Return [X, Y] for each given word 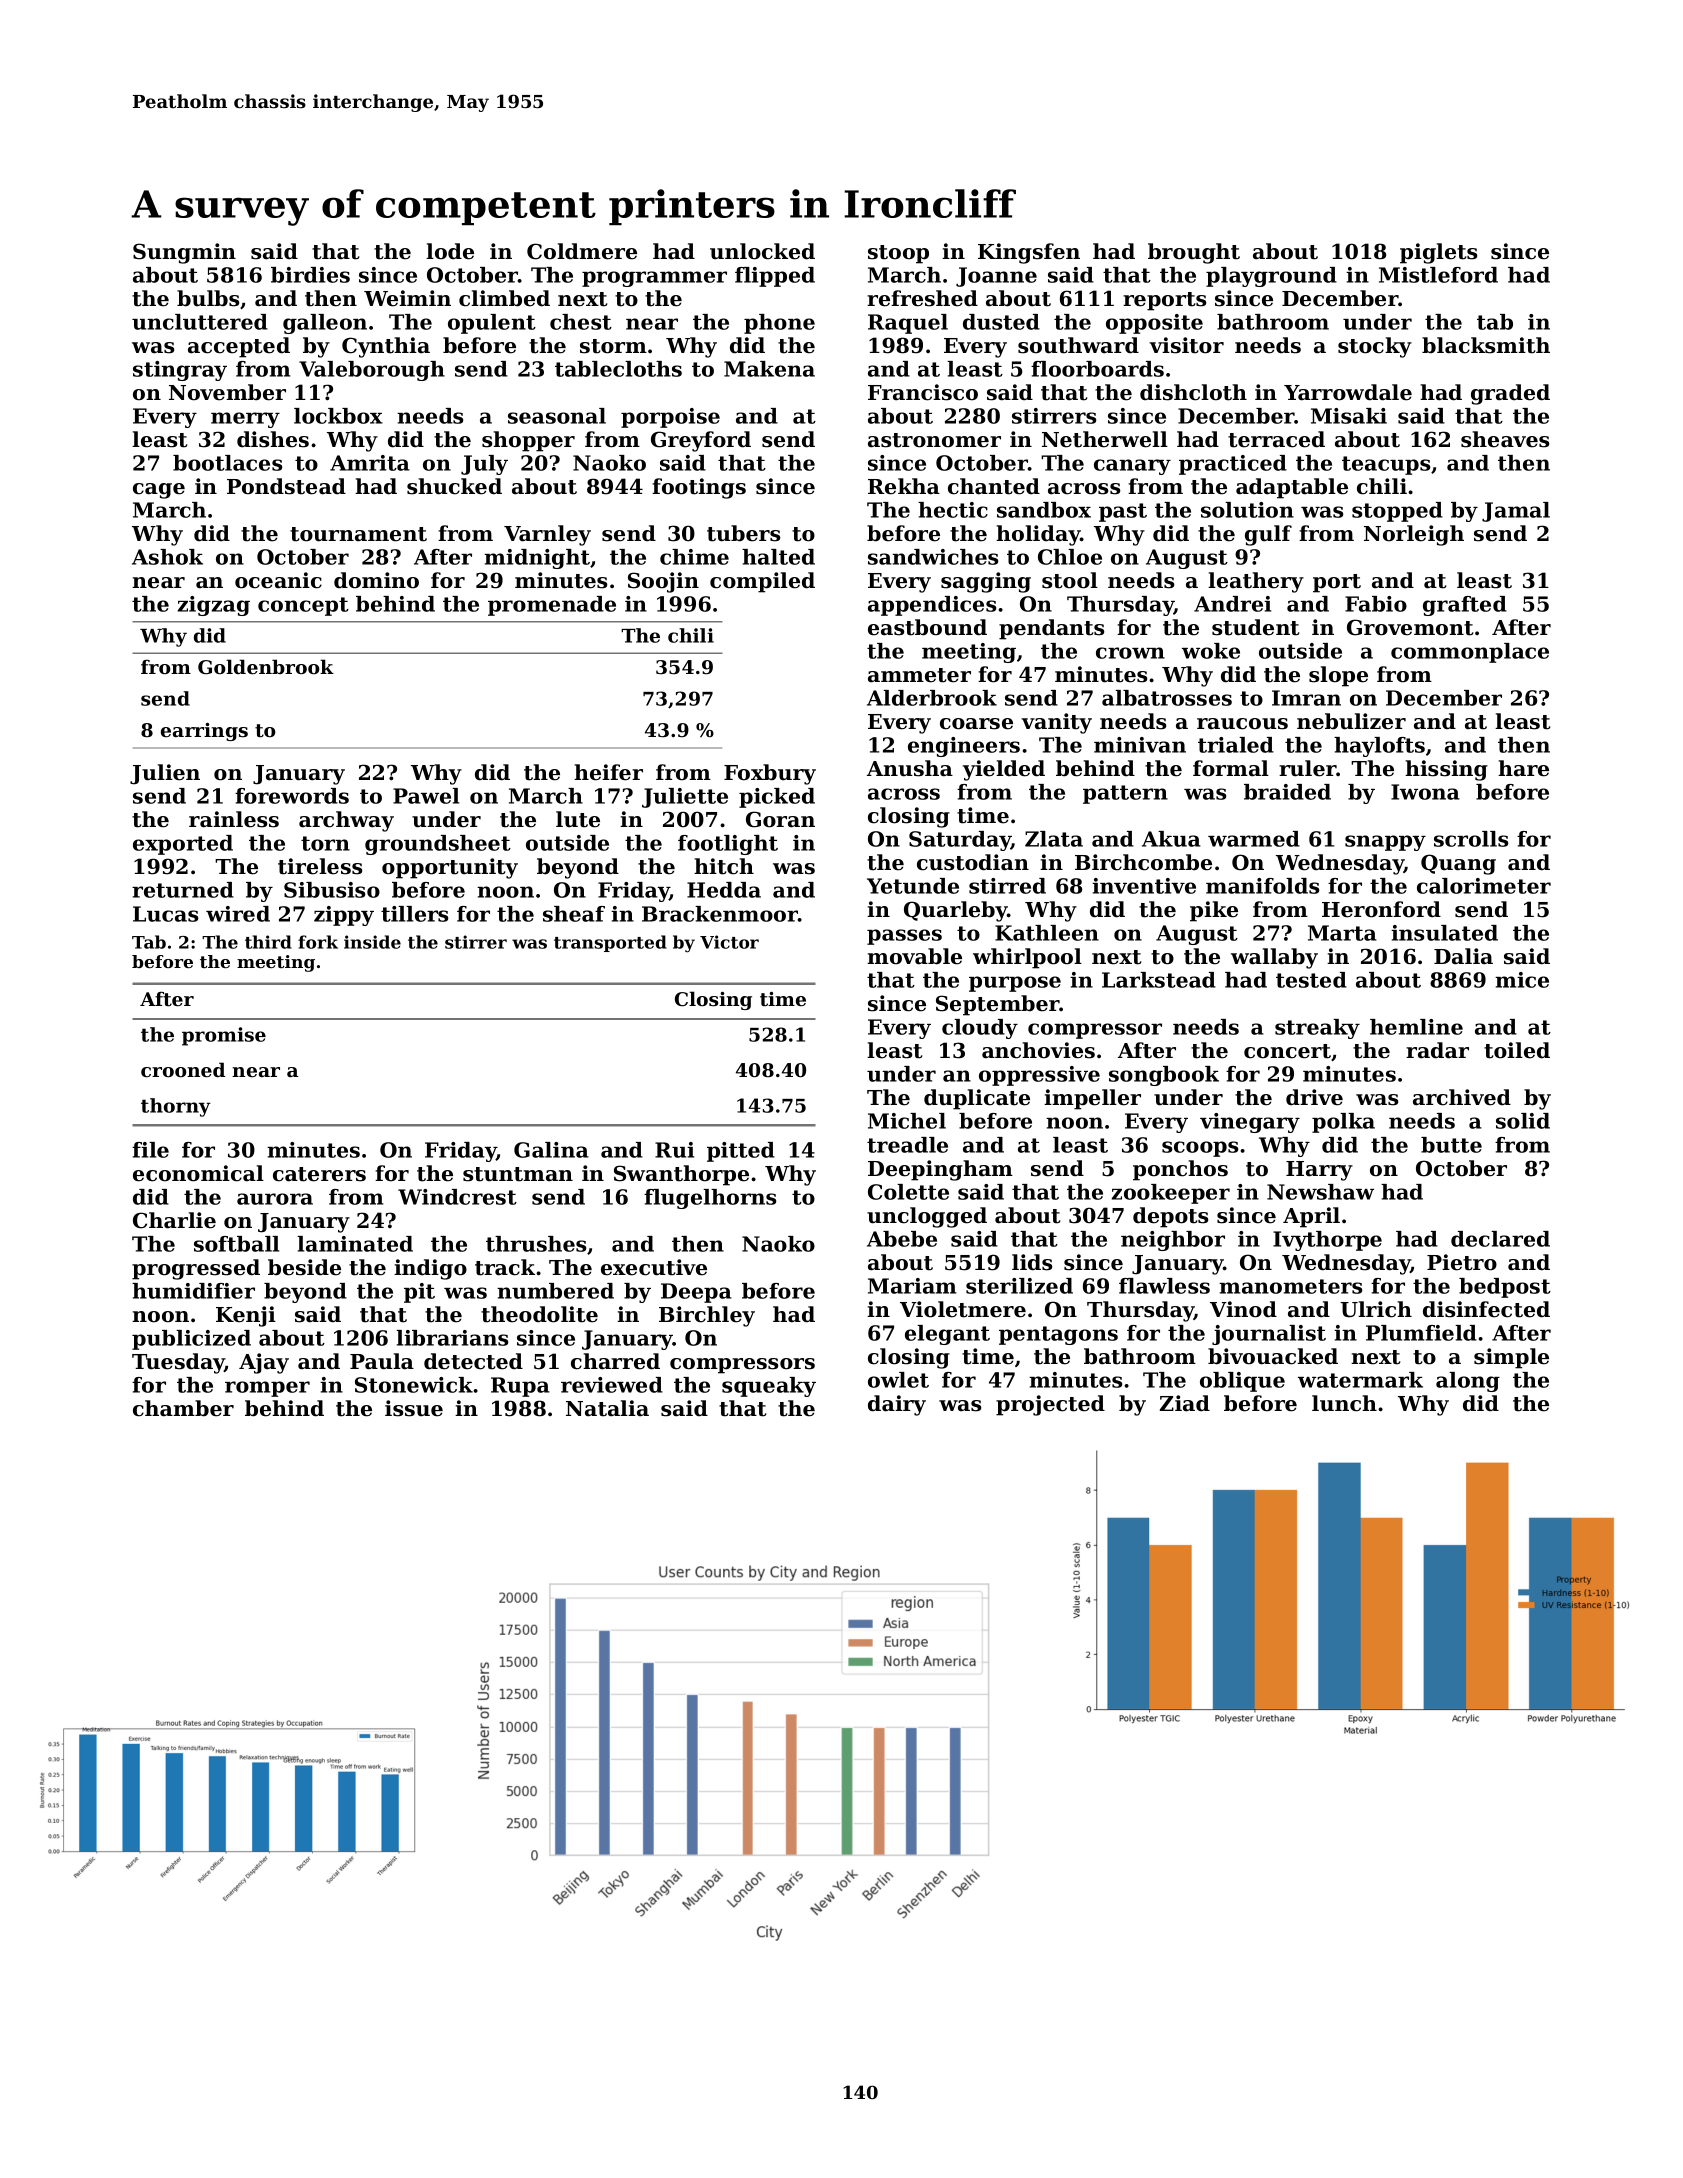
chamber [183, 1408]
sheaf [574, 914]
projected [1050, 1405]
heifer [608, 772]
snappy [1385, 843]
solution [1247, 510]
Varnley [547, 535]
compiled [762, 582]
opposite [1154, 324]
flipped [775, 277]
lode [450, 251]
